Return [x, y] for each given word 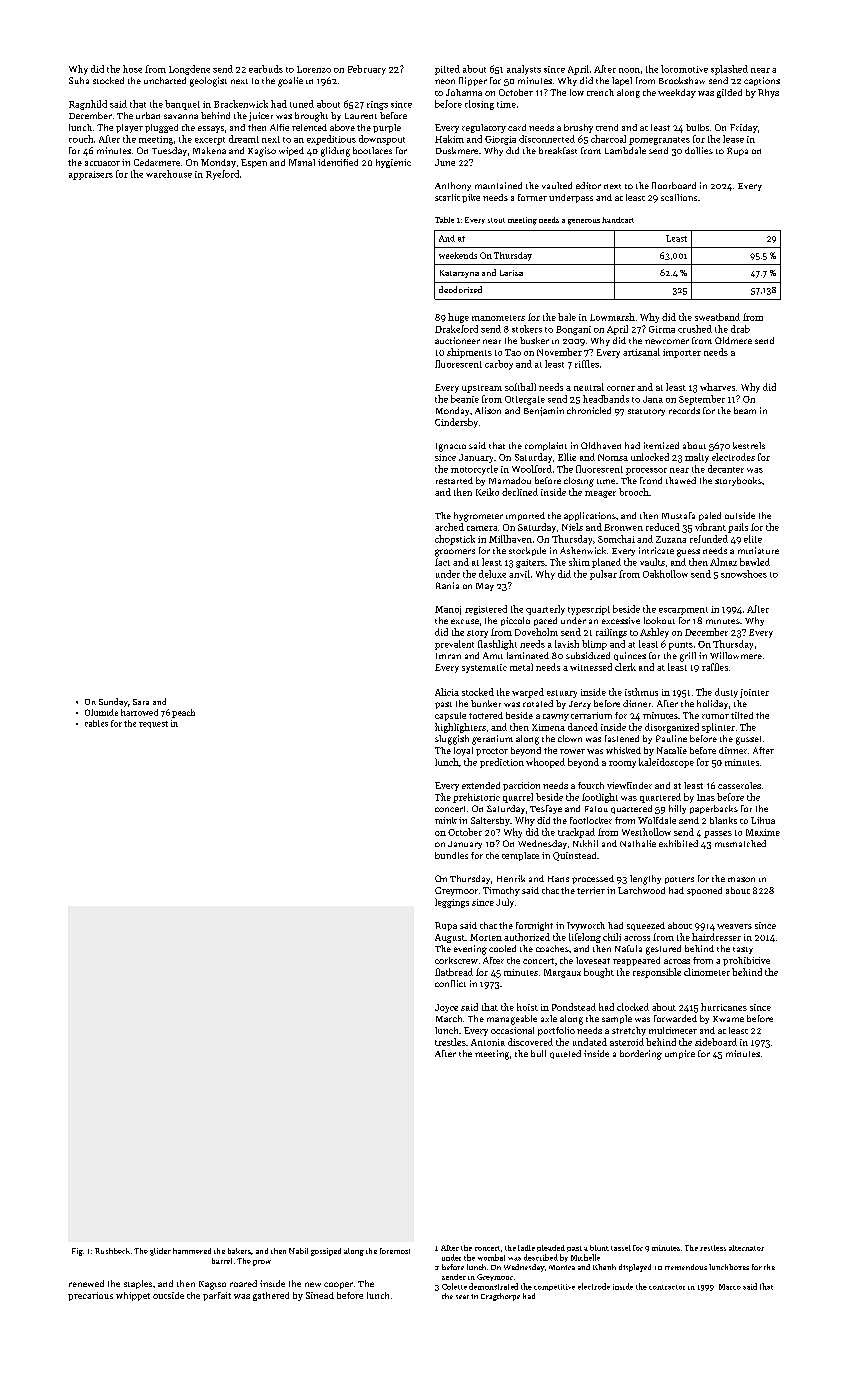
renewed [86, 1283]
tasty [743, 950]
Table [444, 220]
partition [521, 786]
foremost [395, 1251]
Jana [653, 399]
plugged [161, 128]
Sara [141, 702]
